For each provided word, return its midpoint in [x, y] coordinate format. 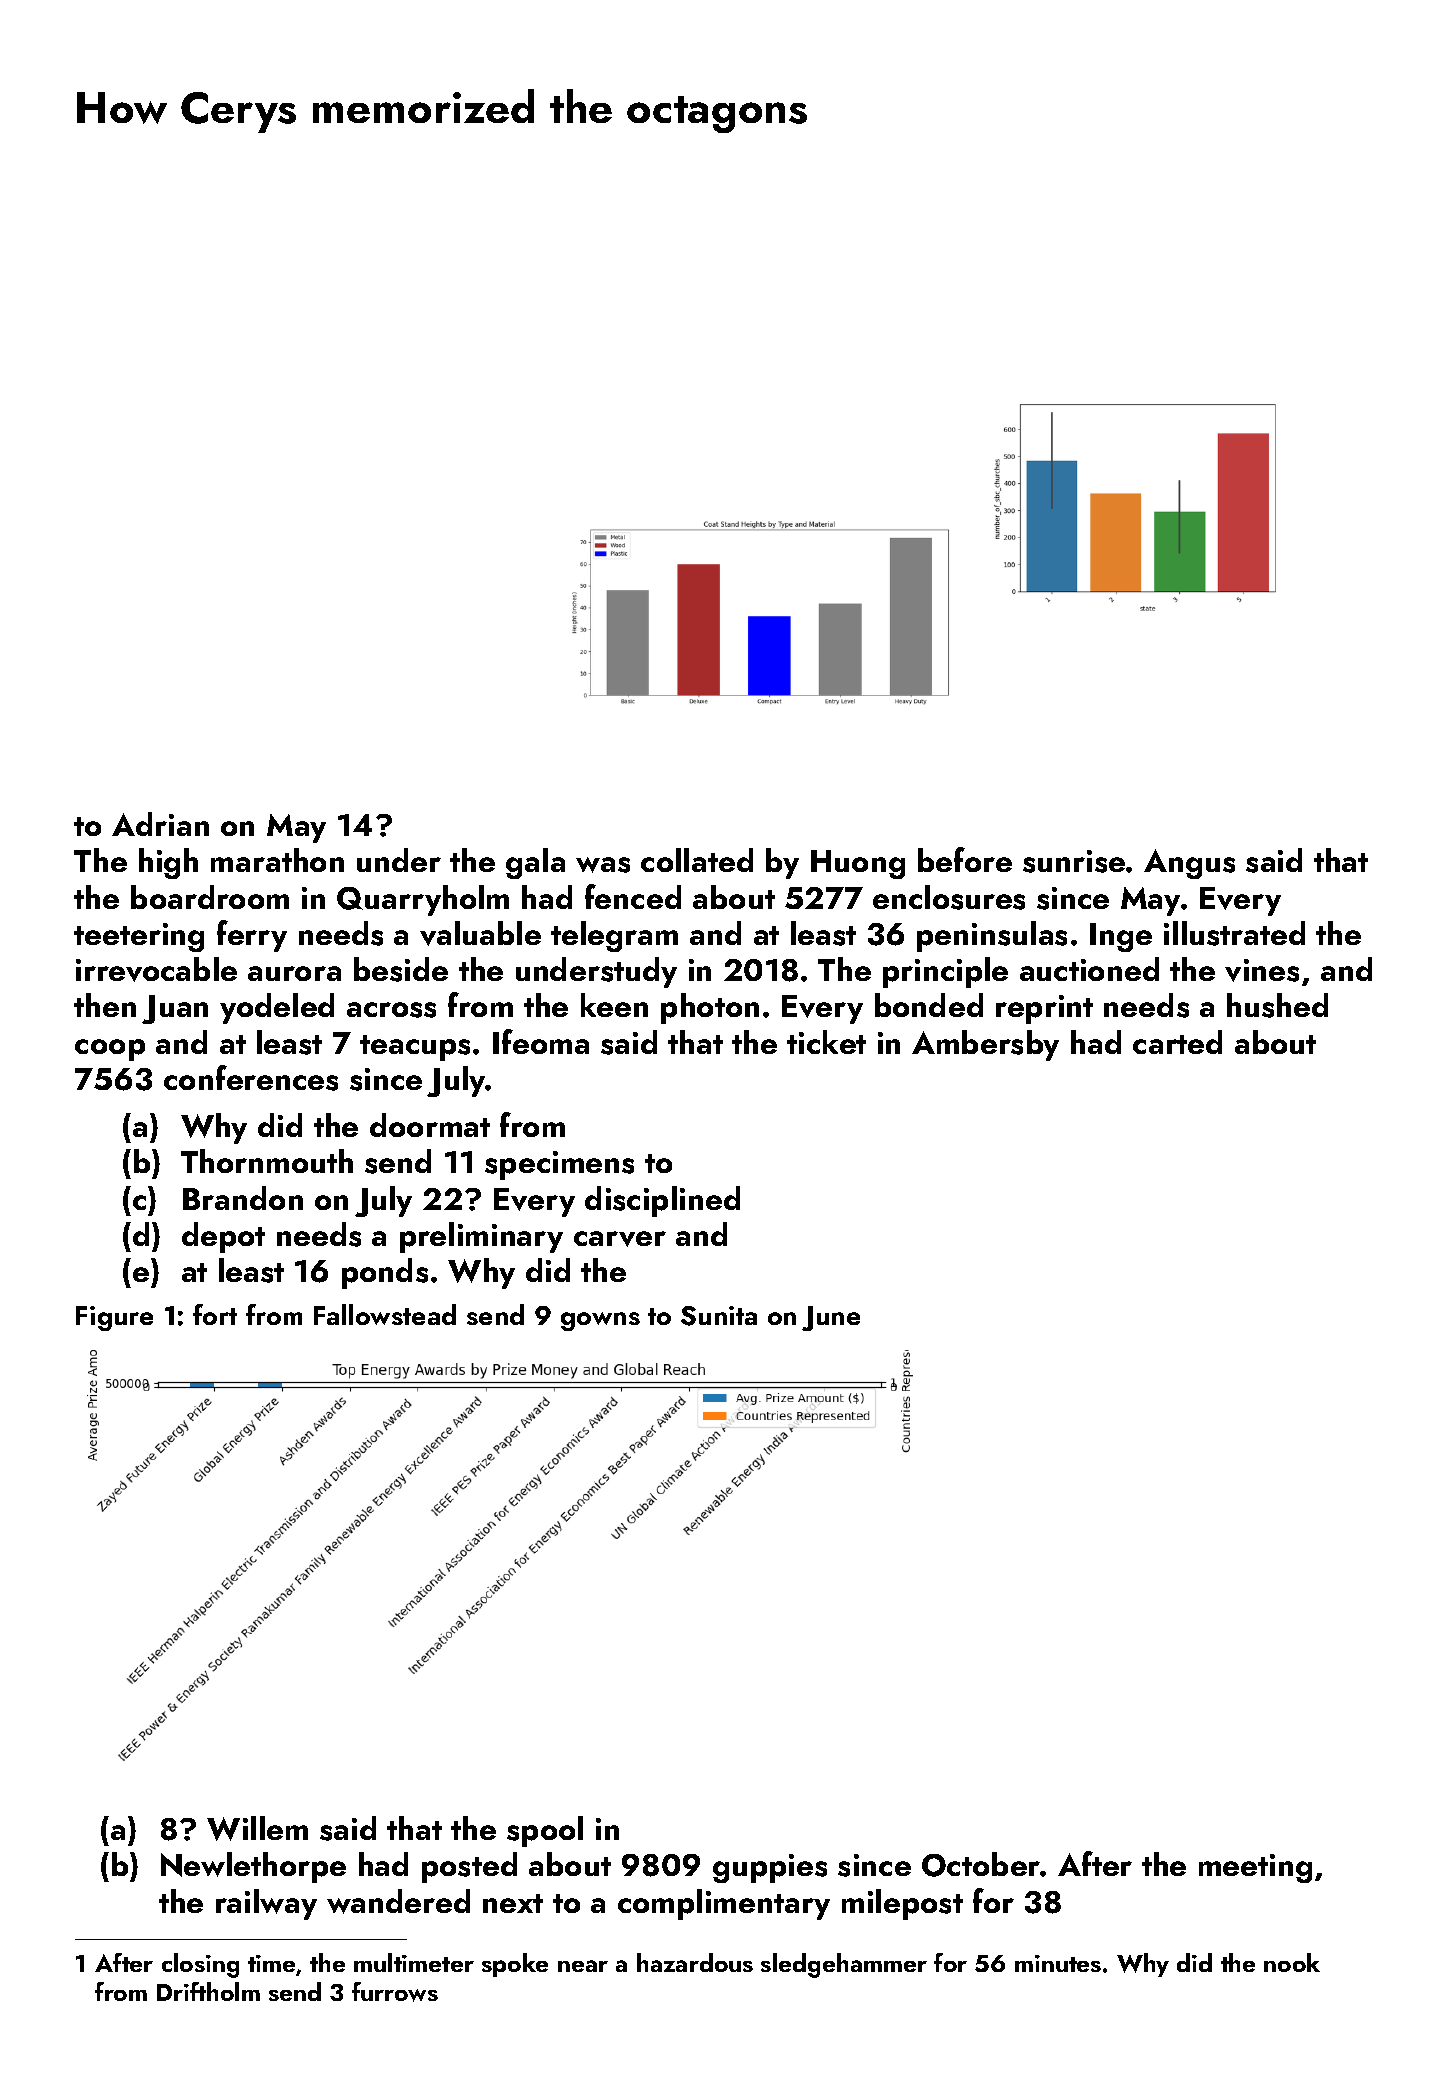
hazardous [695, 1962]
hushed [1277, 1005]
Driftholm [208, 1991]
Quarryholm [423, 900]
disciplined [662, 1201]
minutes [1058, 1963]
